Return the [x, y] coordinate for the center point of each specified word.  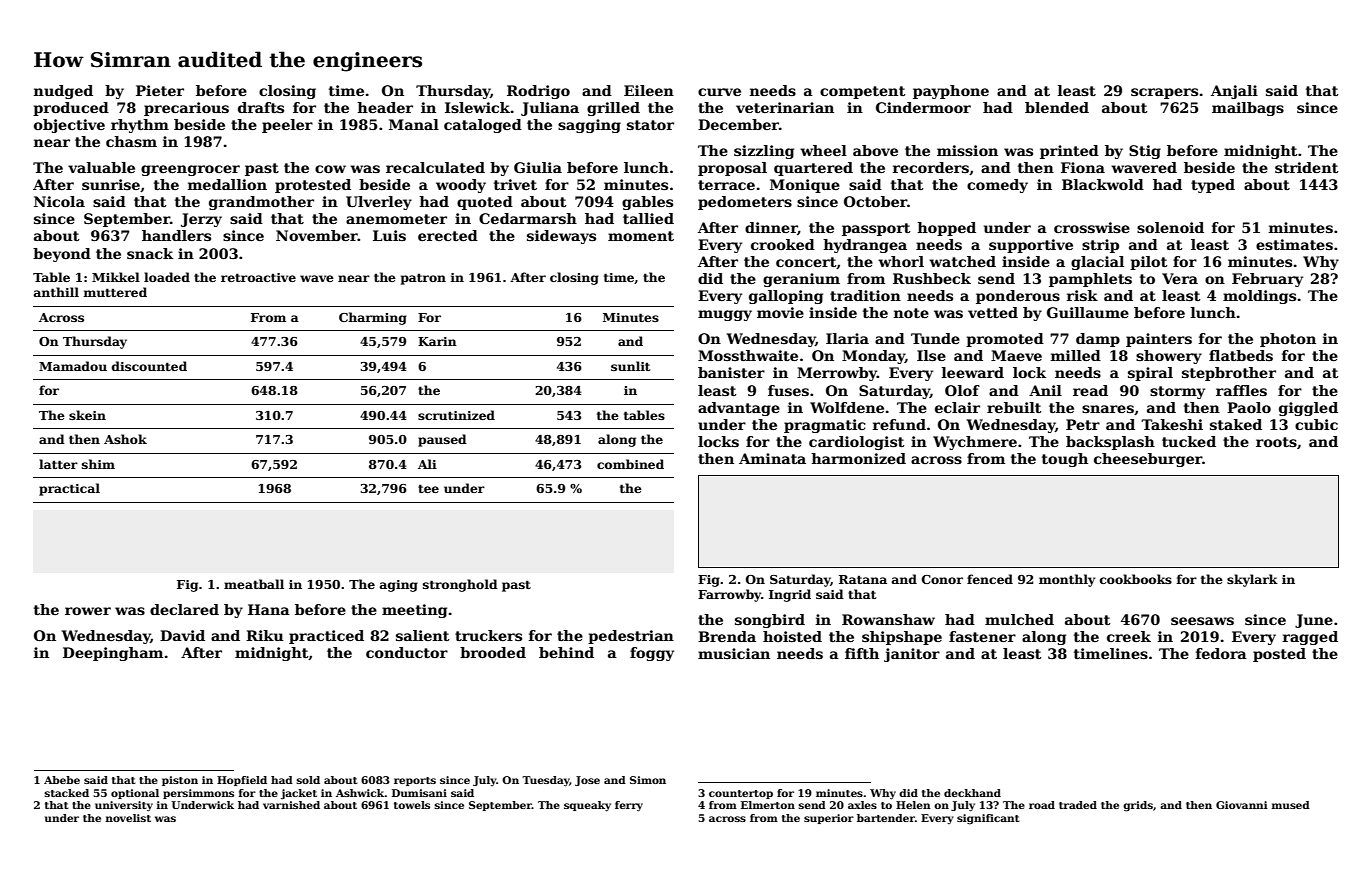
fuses [788, 390]
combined [630, 464]
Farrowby [729, 595]
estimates [1294, 244]
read [1090, 390]
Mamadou [73, 366]
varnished [291, 805]
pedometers [745, 203]
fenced [990, 579]
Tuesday [546, 781]
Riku [265, 635]
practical [69, 489]
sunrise [111, 184]
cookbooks [1136, 579]
